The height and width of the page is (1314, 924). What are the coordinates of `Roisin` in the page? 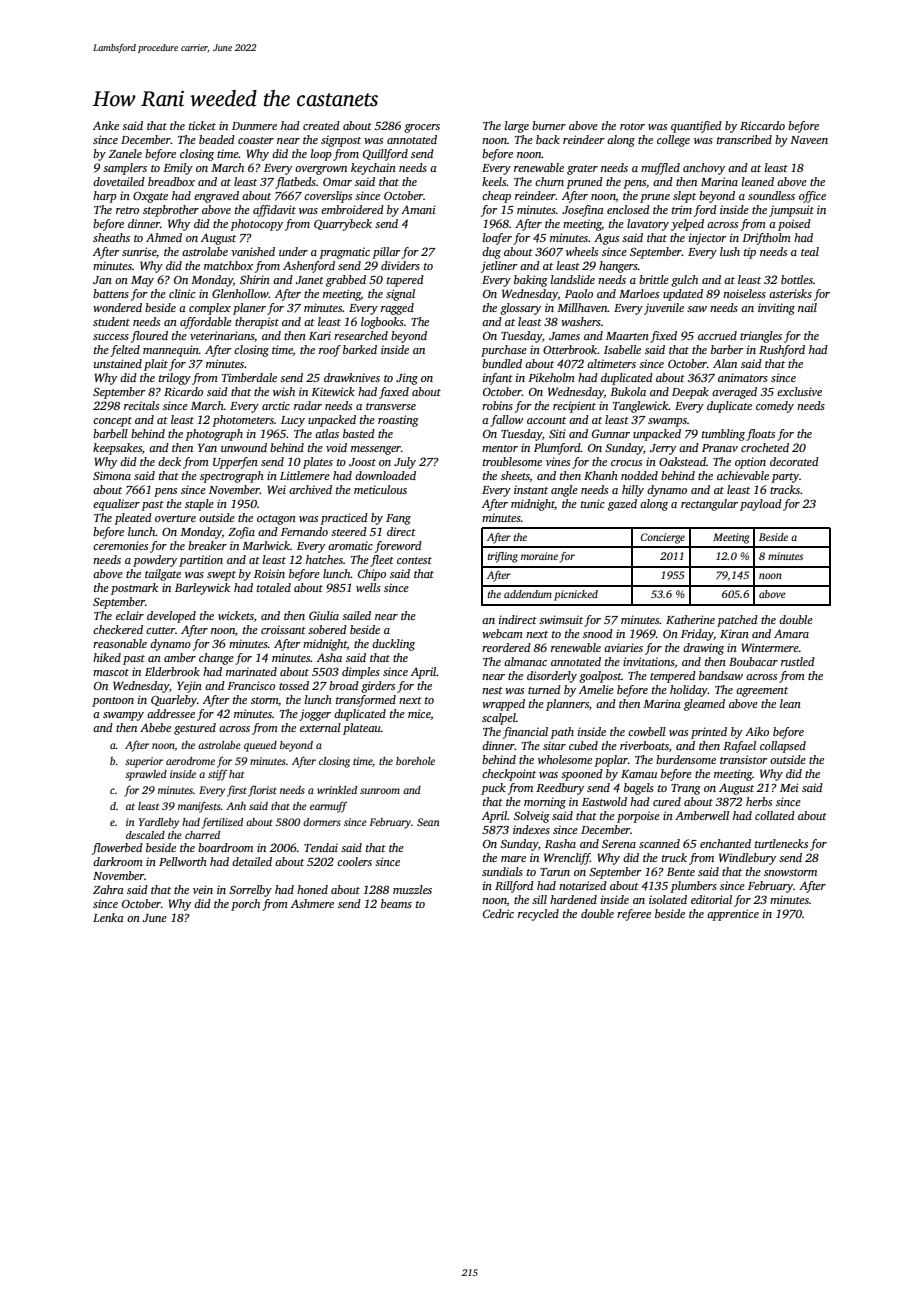 It's located at (269, 573).
